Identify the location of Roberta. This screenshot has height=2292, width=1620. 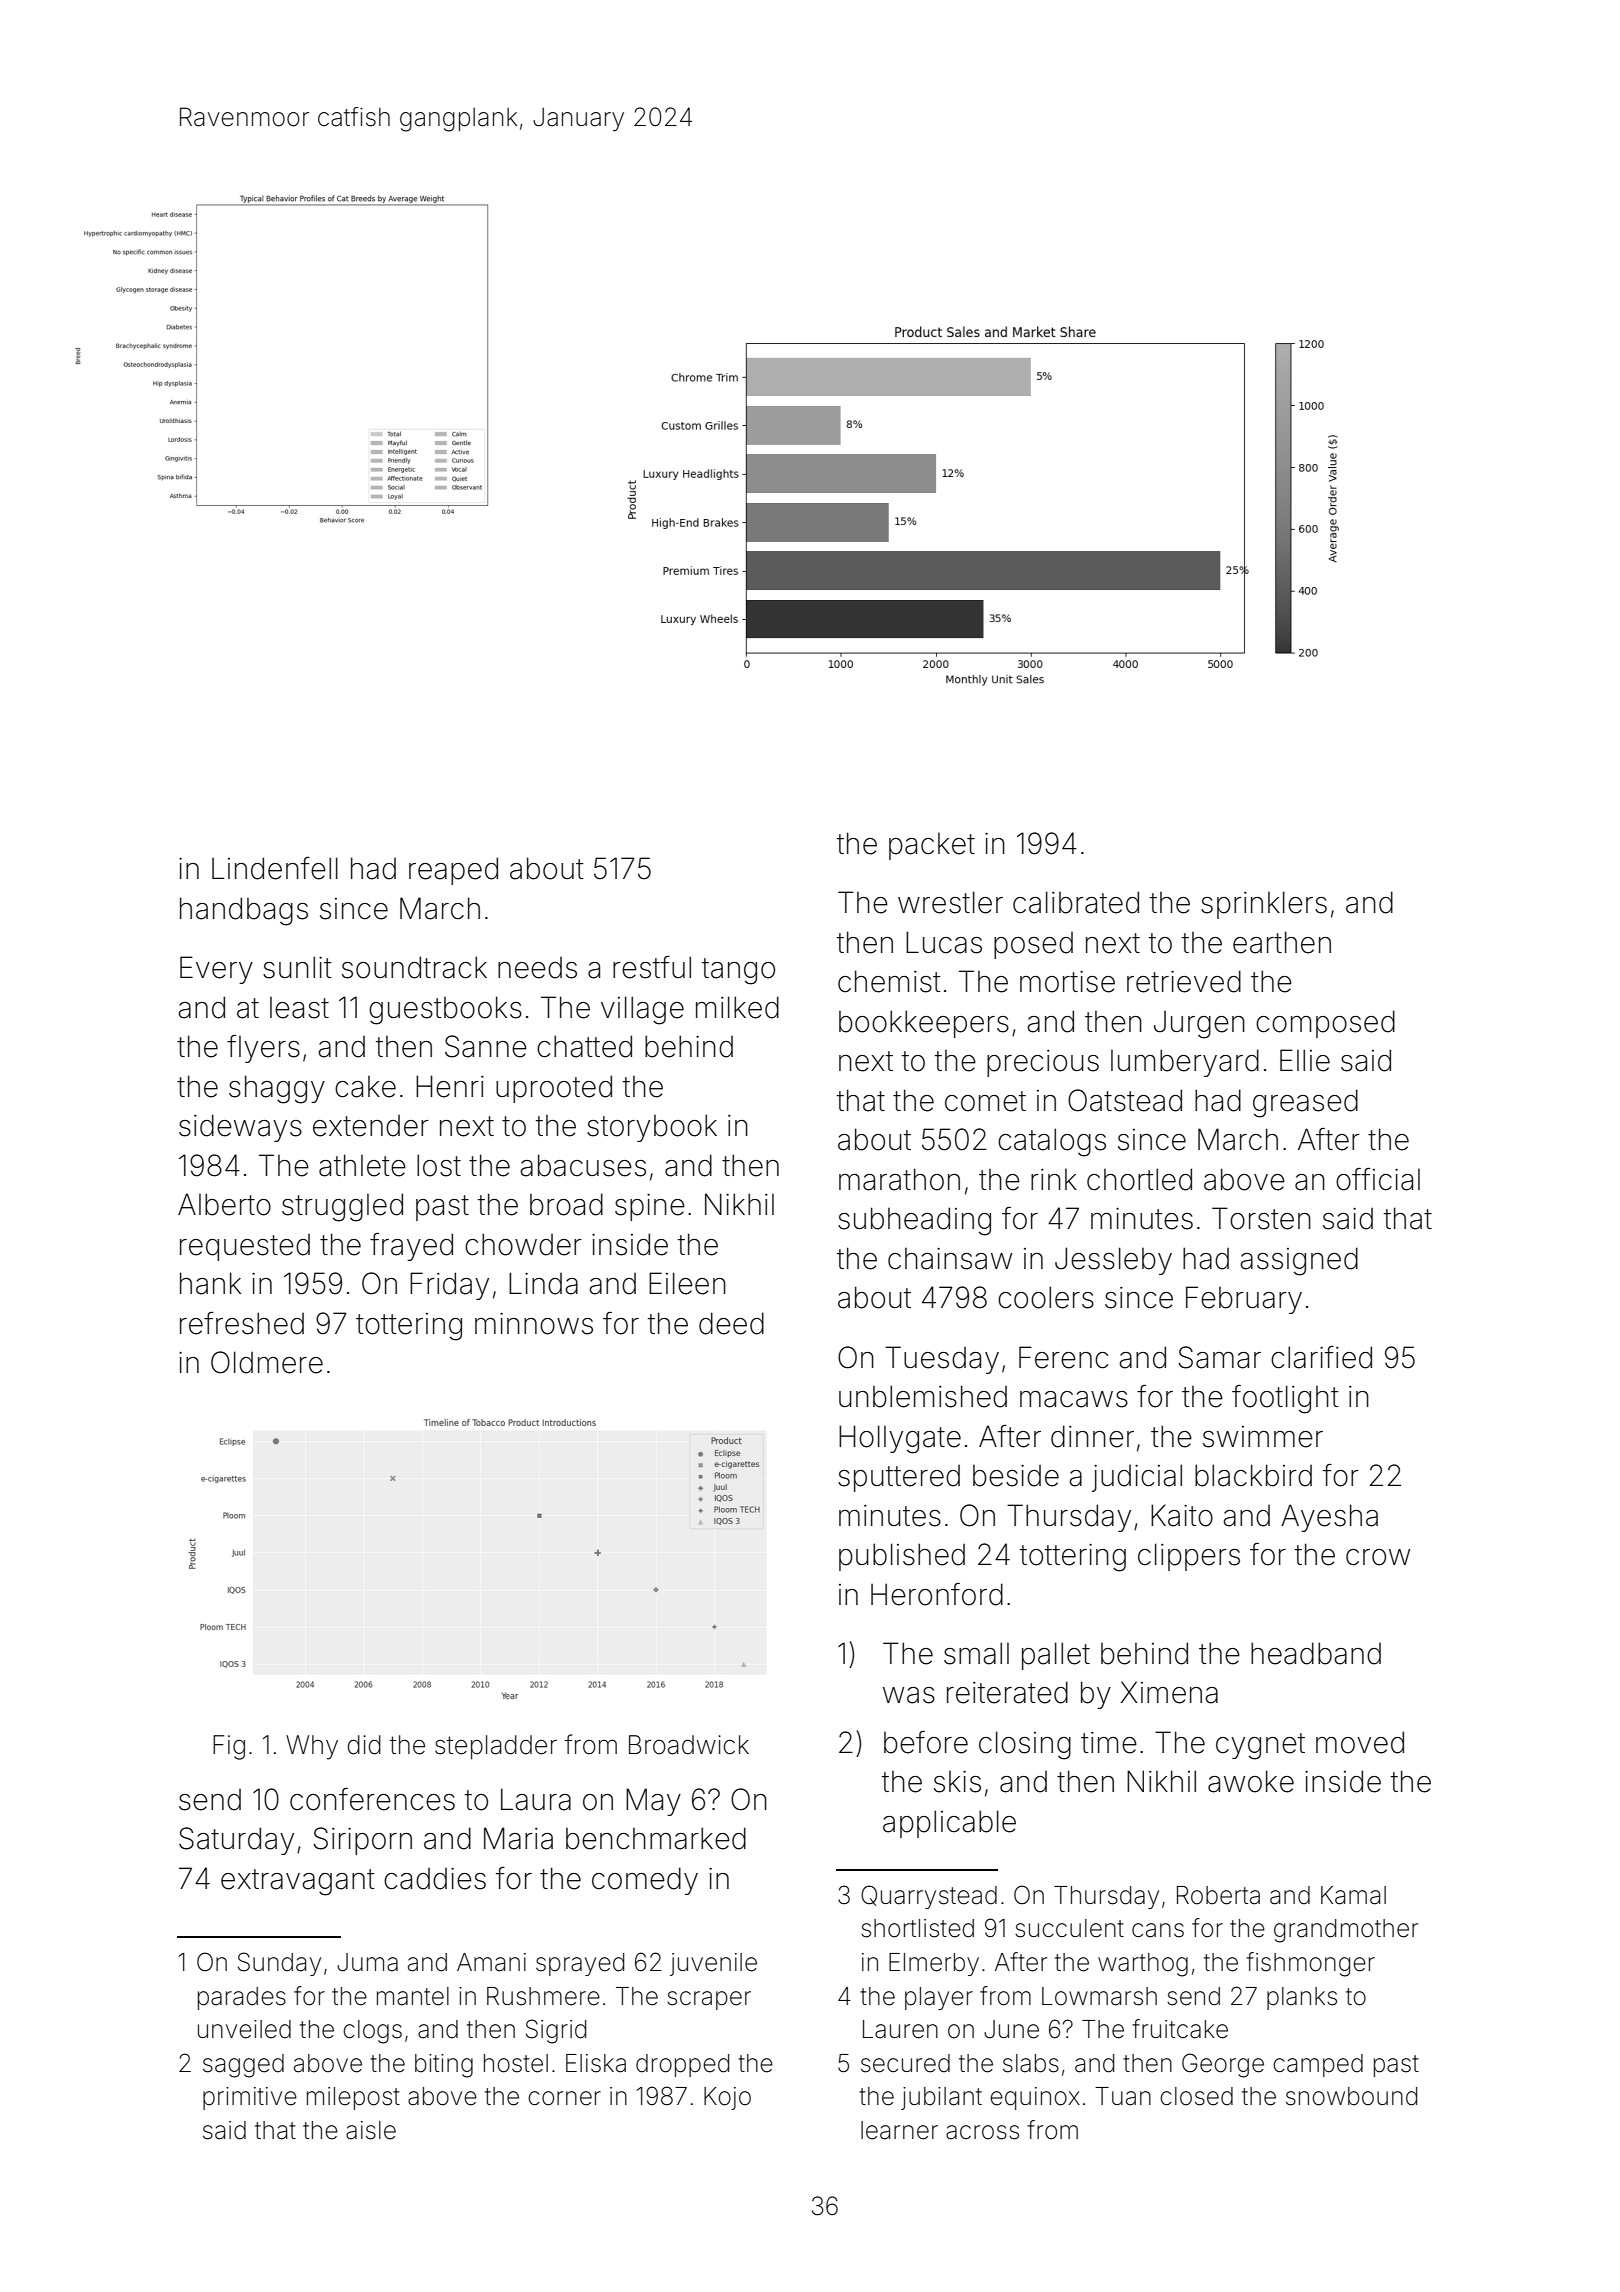
(1218, 1895).
